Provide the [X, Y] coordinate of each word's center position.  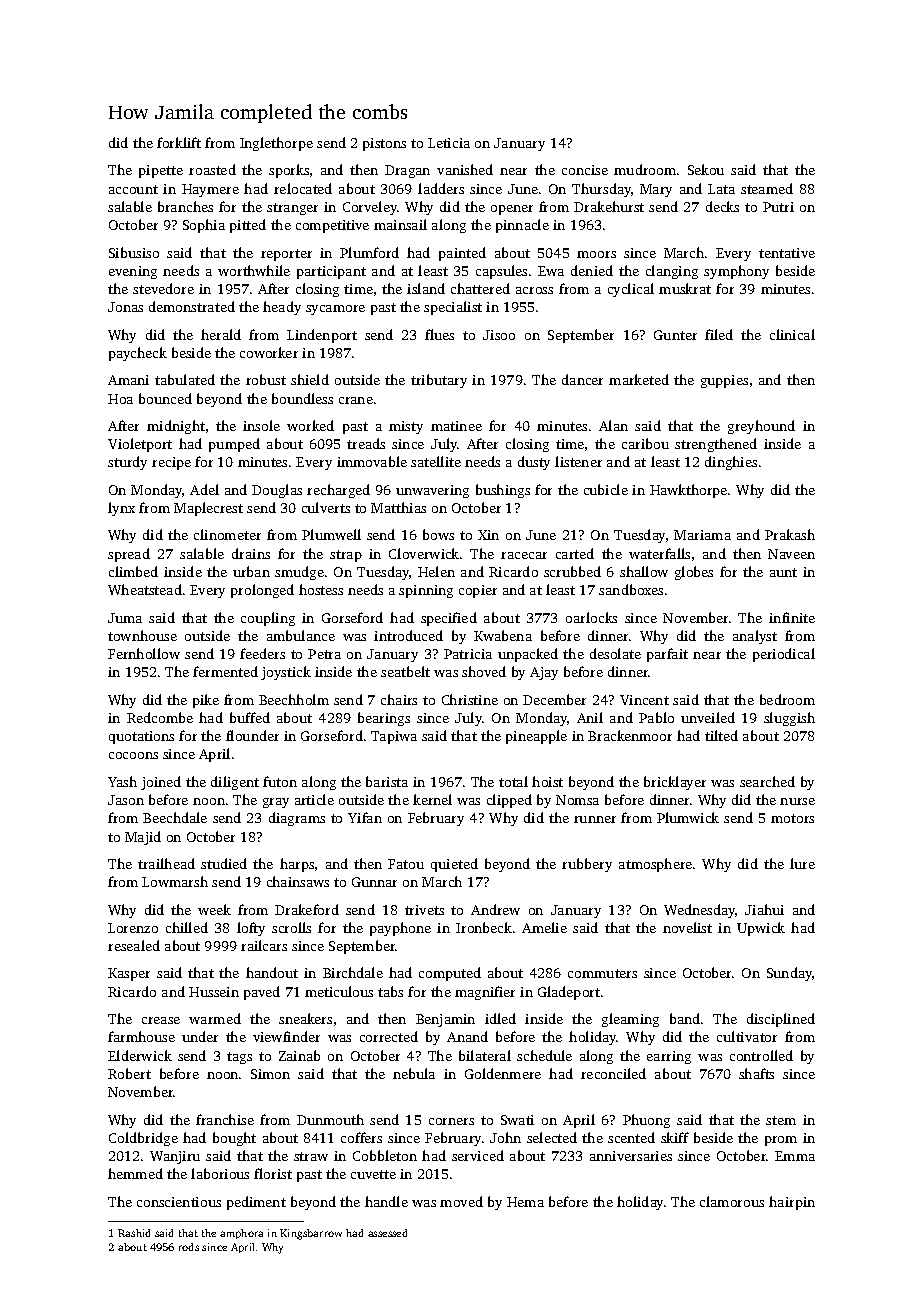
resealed [134, 945]
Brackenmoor [630, 735]
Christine [470, 699]
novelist [687, 927]
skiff [675, 1137]
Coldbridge [143, 1139]
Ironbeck [484, 927]
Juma [125, 618]
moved [461, 1201]
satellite [436, 461]
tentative [787, 253]
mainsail [400, 224]
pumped [234, 445]
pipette [161, 171]
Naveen [791, 554]
